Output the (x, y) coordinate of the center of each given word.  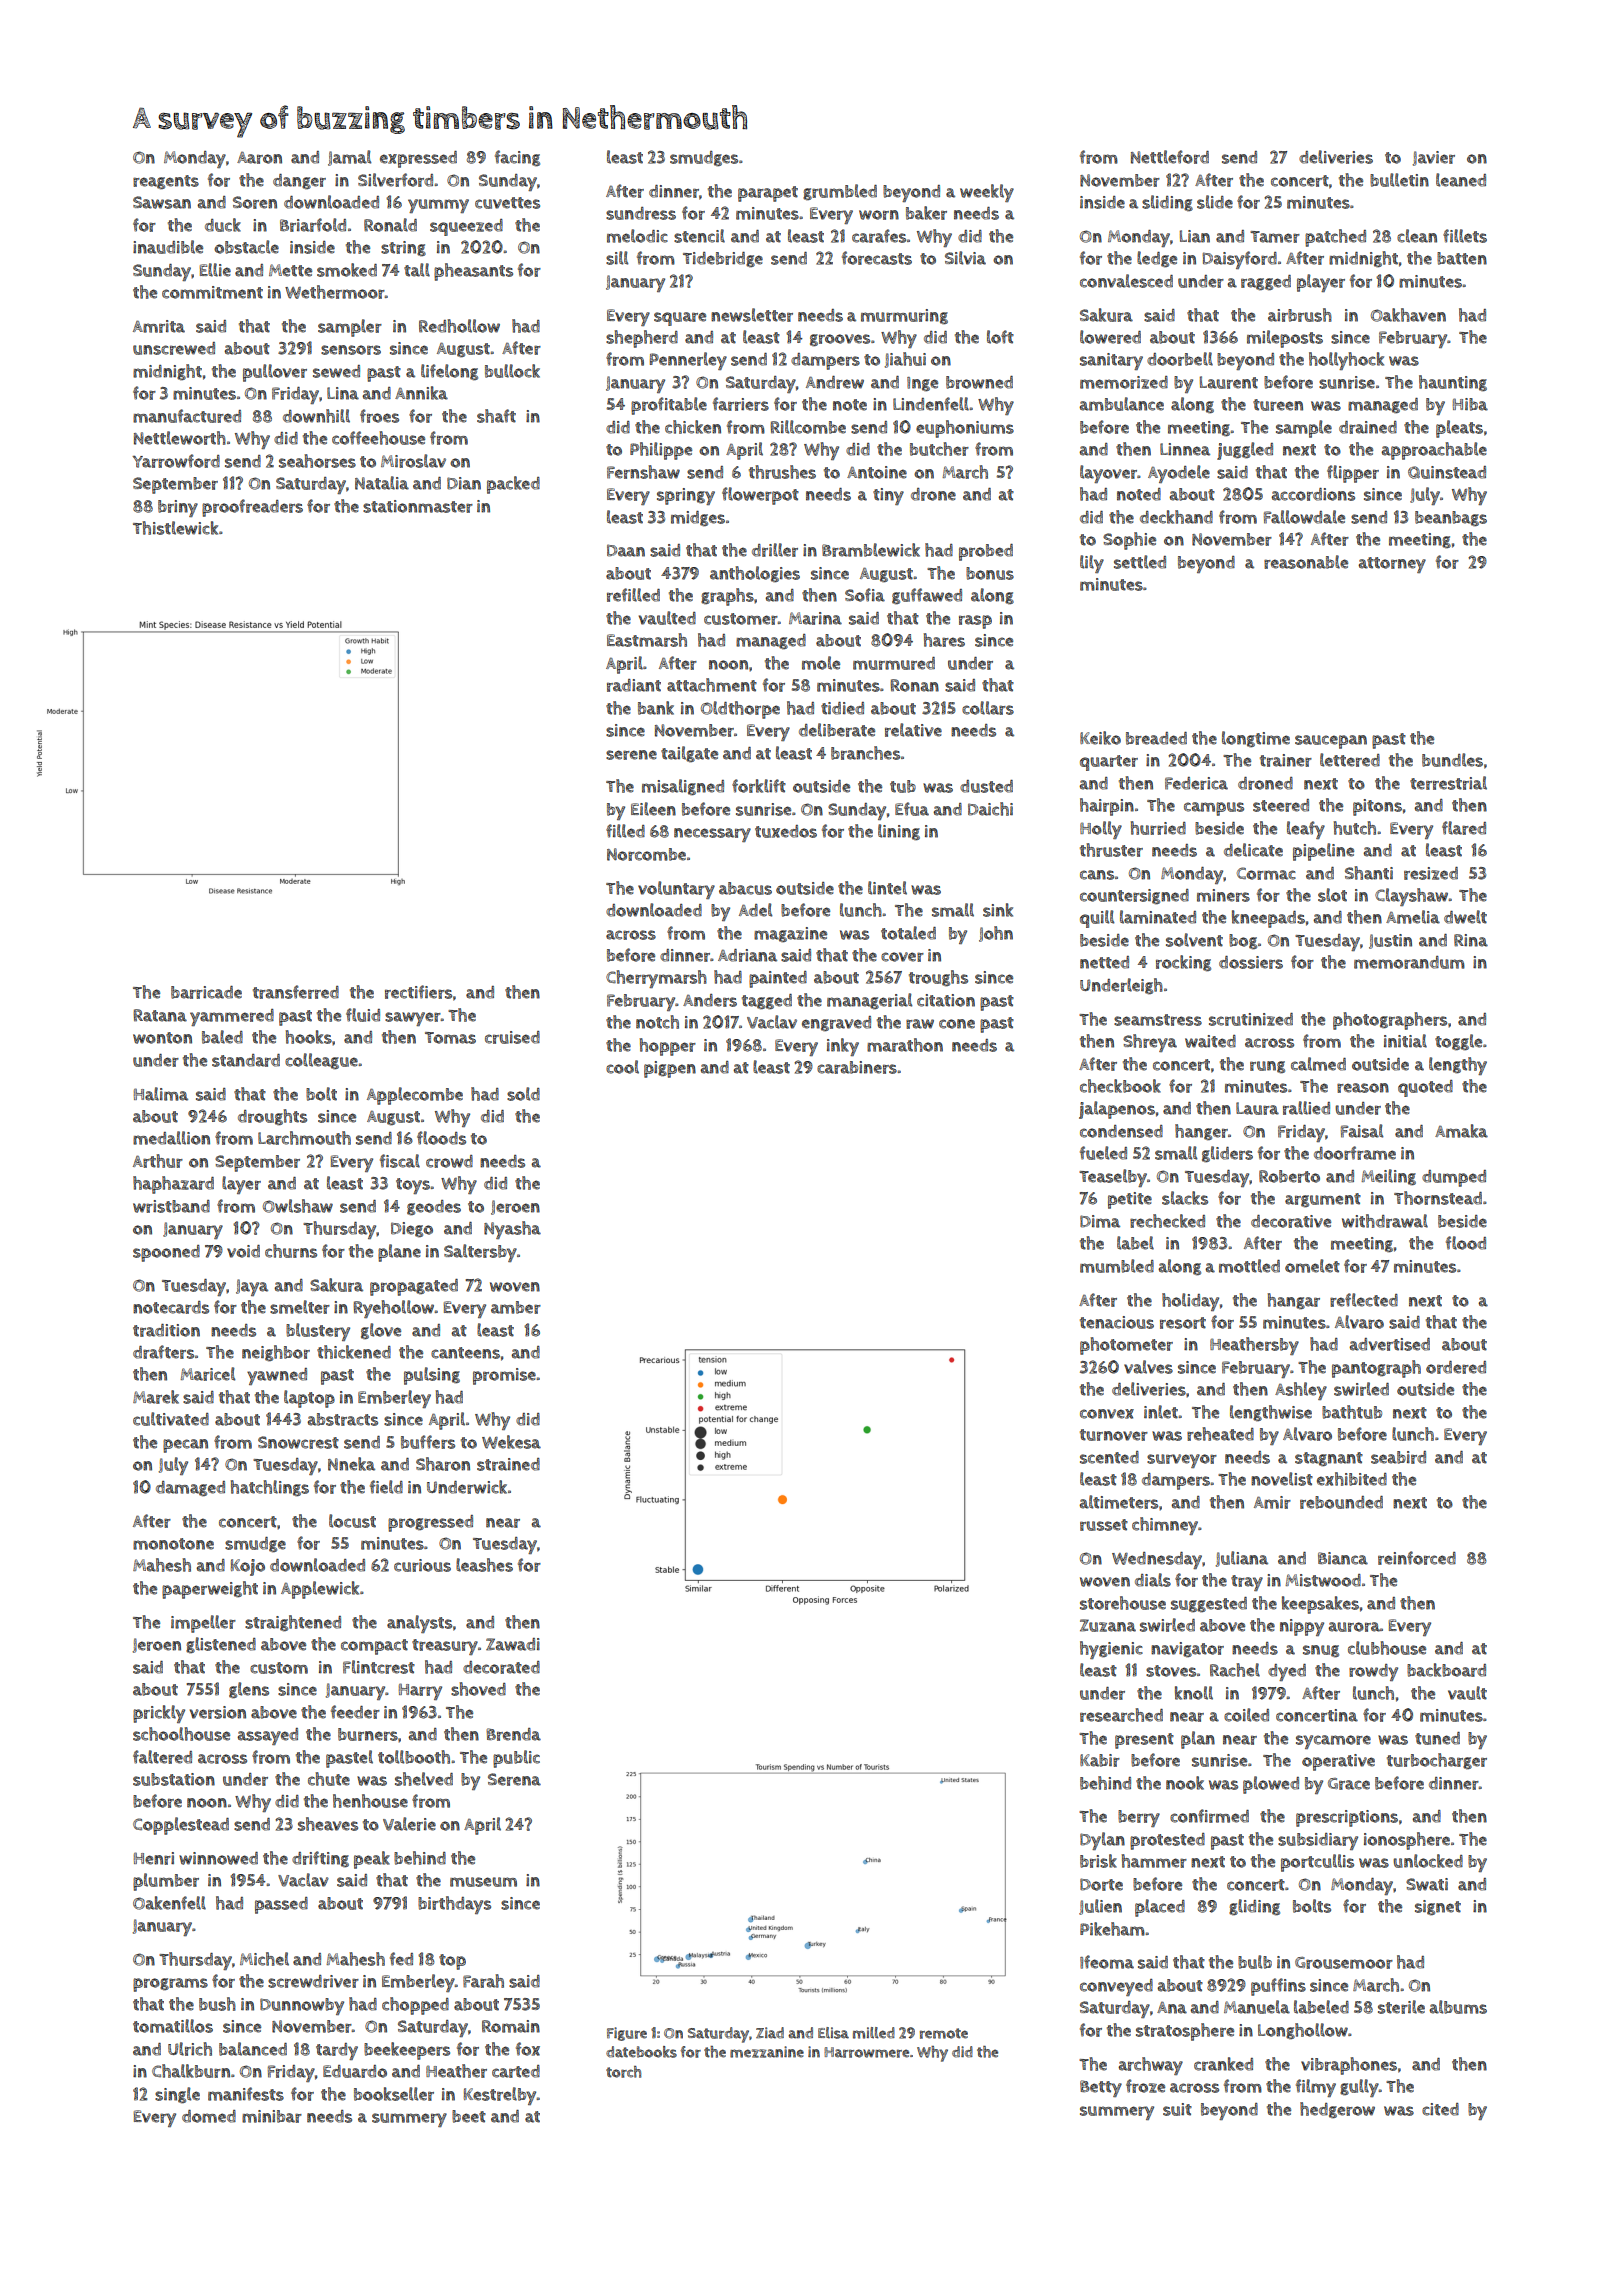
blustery (318, 1332)
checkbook (1120, 1086)
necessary (712, 835)
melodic (637, 236)
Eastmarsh (647, 640)
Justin (1390, 941)
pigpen (670, 1069)
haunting (1453, 383)
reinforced (1417, 1558)
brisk (1098, 1861)
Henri (154, 1858)
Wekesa (511, 1442)
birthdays (454, 1905)
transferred (296, 992)
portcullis (1317, 1863)
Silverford (395, 180)
